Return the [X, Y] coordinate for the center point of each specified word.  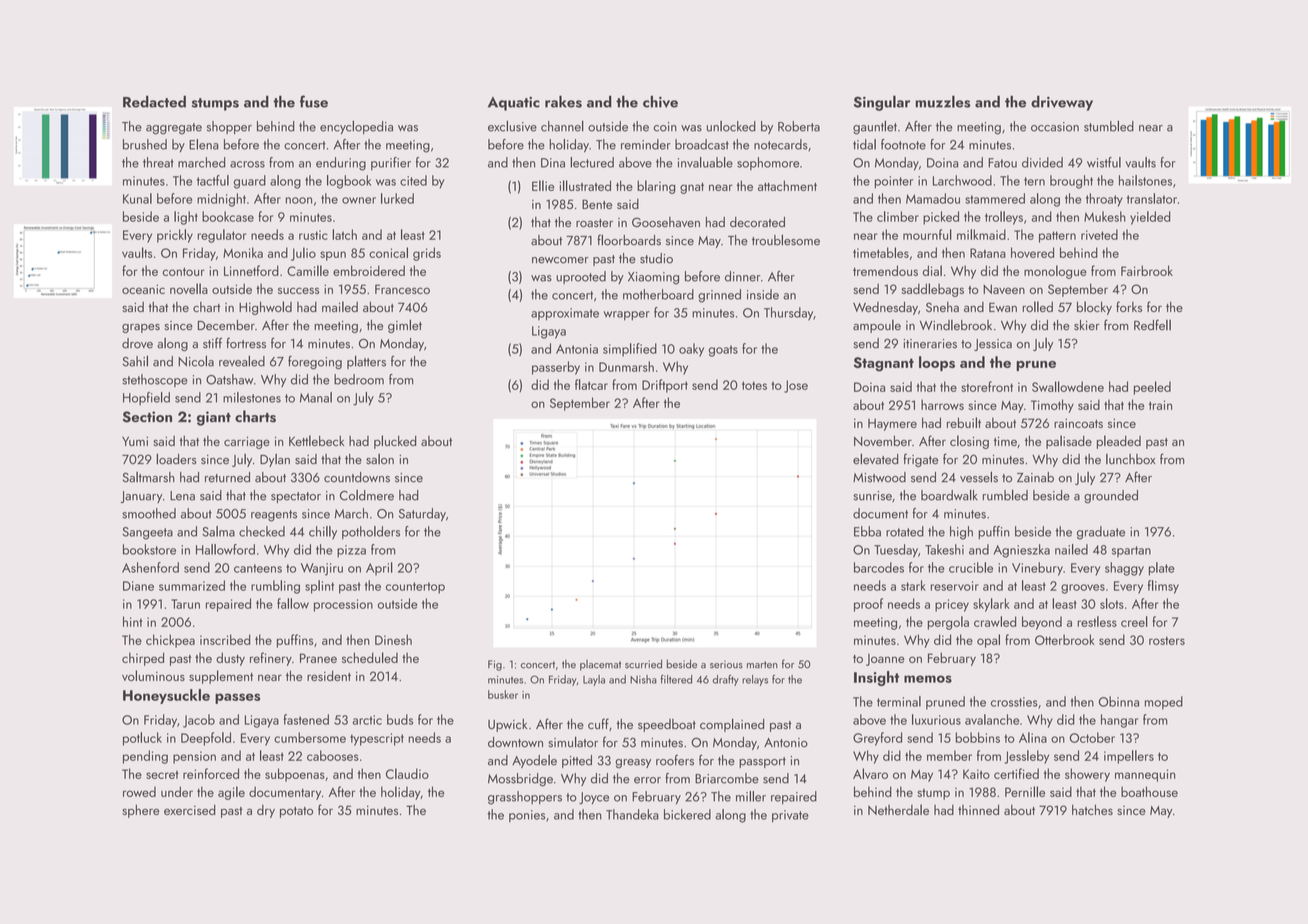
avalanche [992, 719]
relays [755, 680]
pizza [351, 551]
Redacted [154, 101]
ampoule [877, 326]
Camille [308, 270]
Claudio [407, 773]
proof [868, 605]
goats [723, 351]
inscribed [225, 639]
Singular [882, 103]
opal [988, 641]
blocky [1094, 308]
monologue [1055, 272]
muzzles [943, 101]
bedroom [359, 379]
